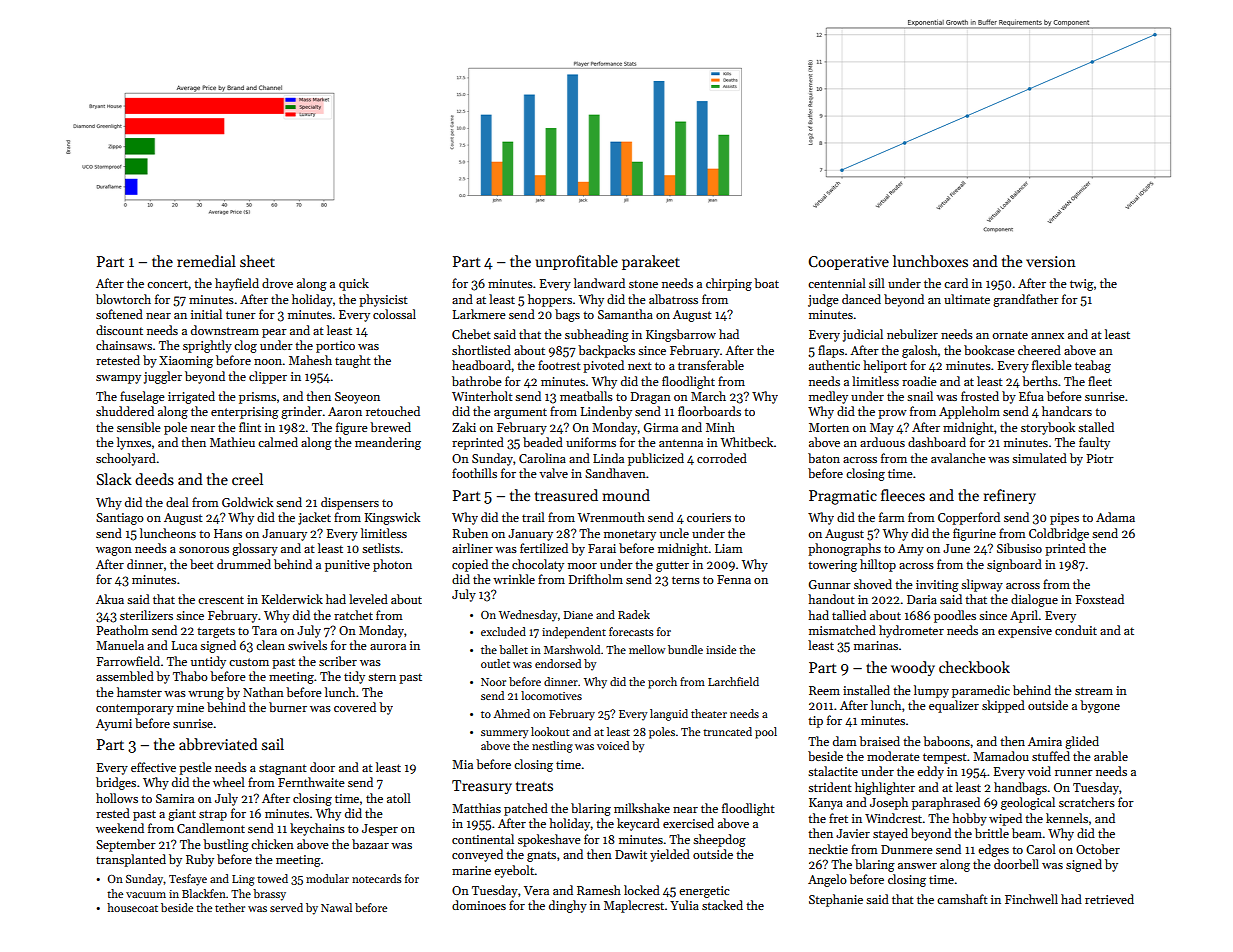  Describe the element at coordinates (969, 412) in the page. I see `Appleholm` at that location.
